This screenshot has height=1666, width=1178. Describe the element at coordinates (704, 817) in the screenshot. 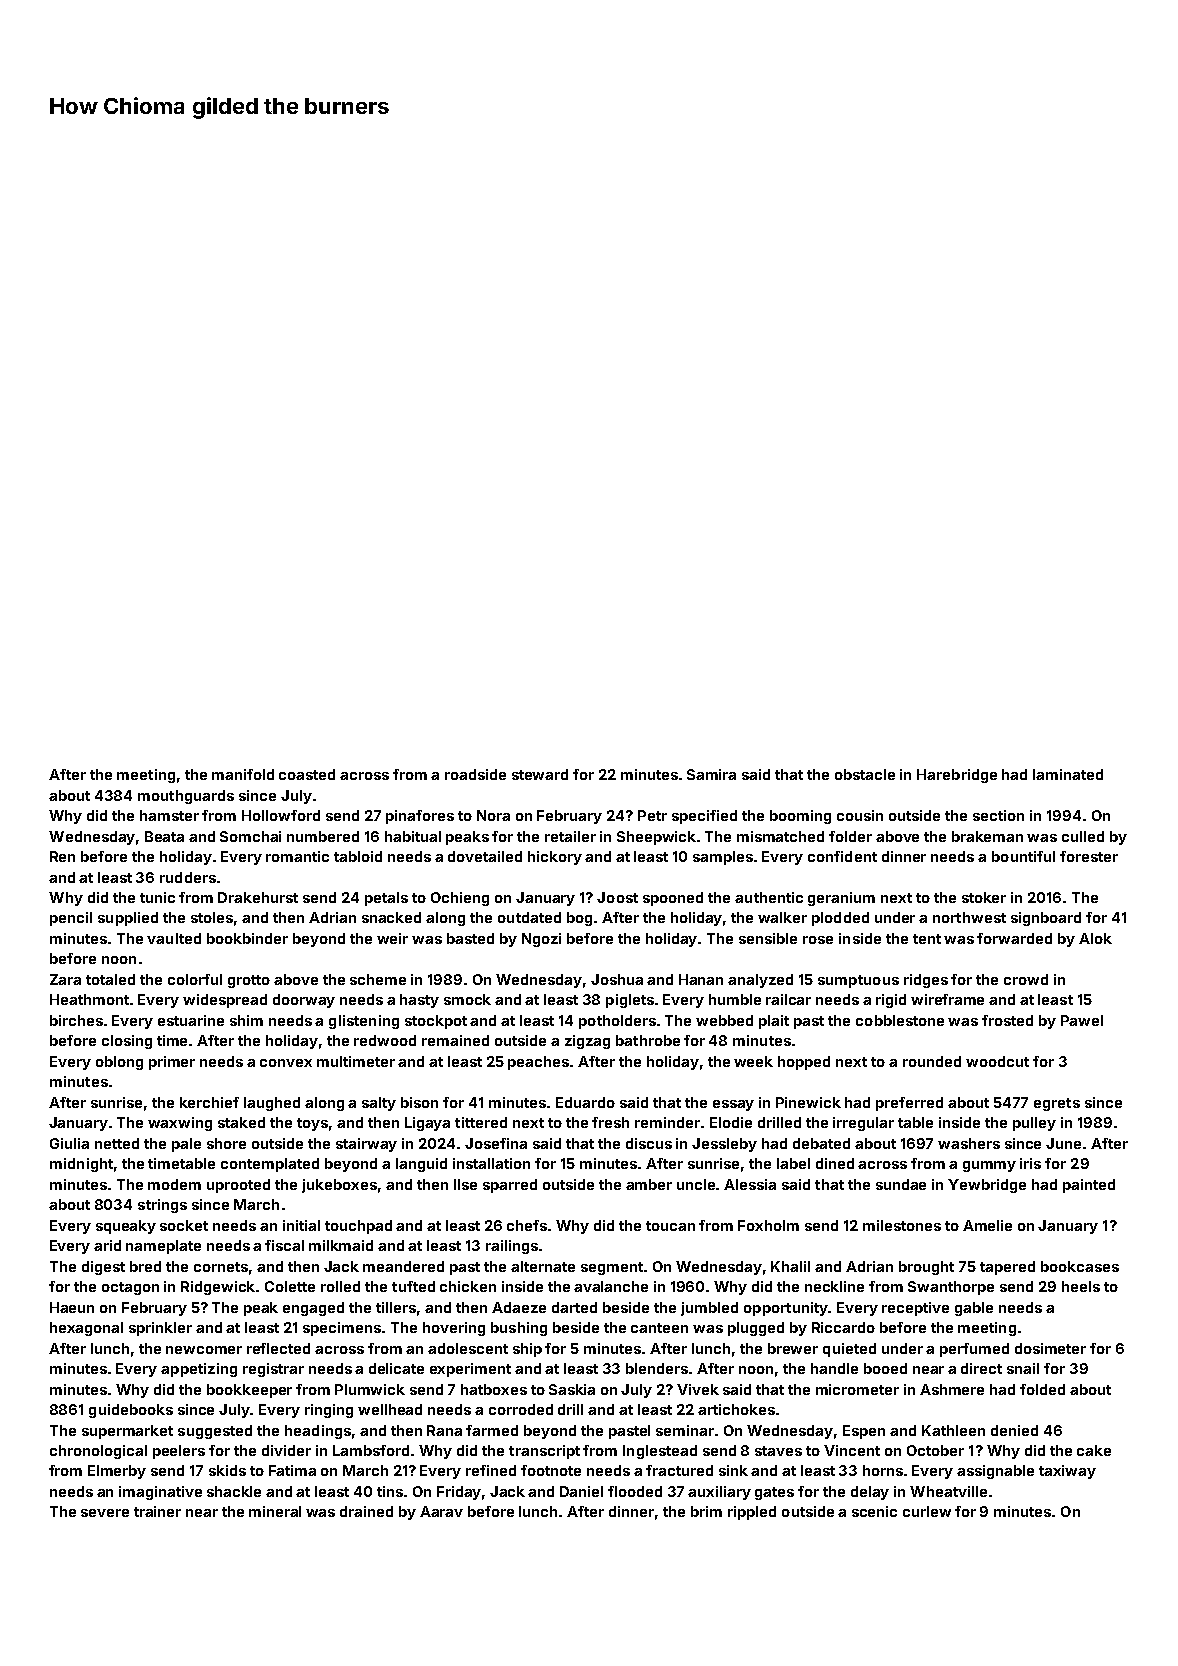

I see `specified` at that location.
